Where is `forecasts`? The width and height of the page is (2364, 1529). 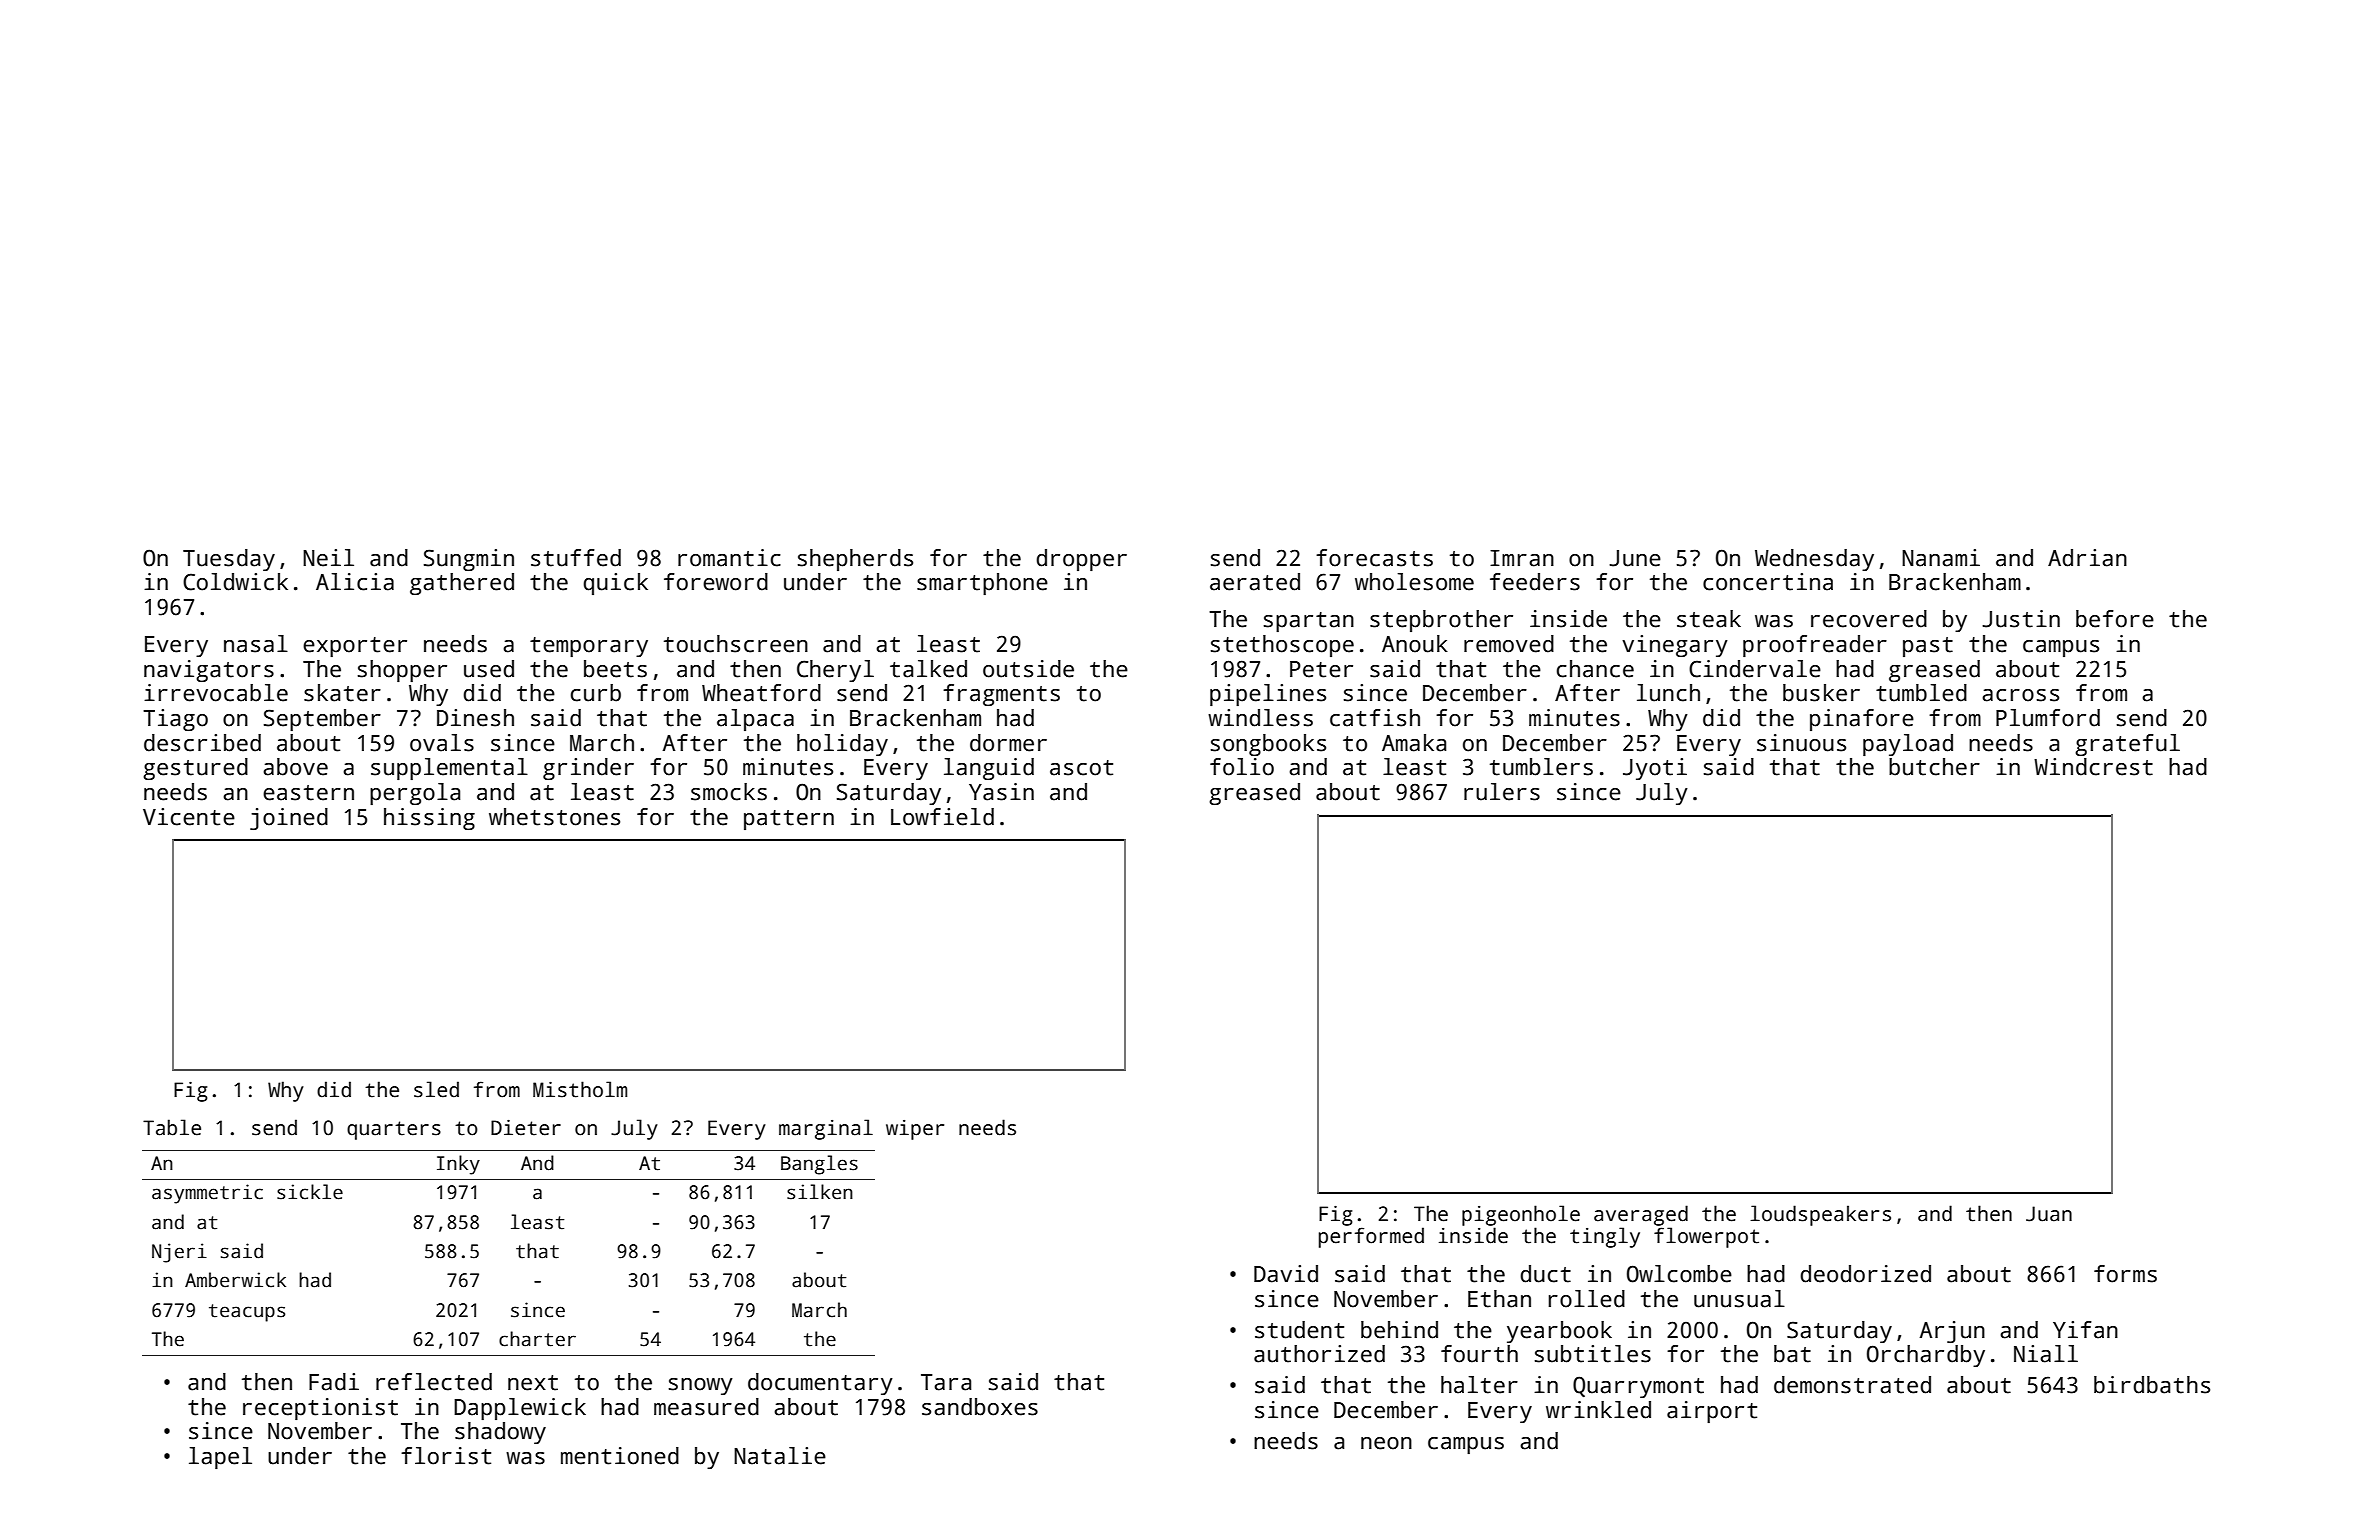
forecasts is located at coordinates (1374, 558).
